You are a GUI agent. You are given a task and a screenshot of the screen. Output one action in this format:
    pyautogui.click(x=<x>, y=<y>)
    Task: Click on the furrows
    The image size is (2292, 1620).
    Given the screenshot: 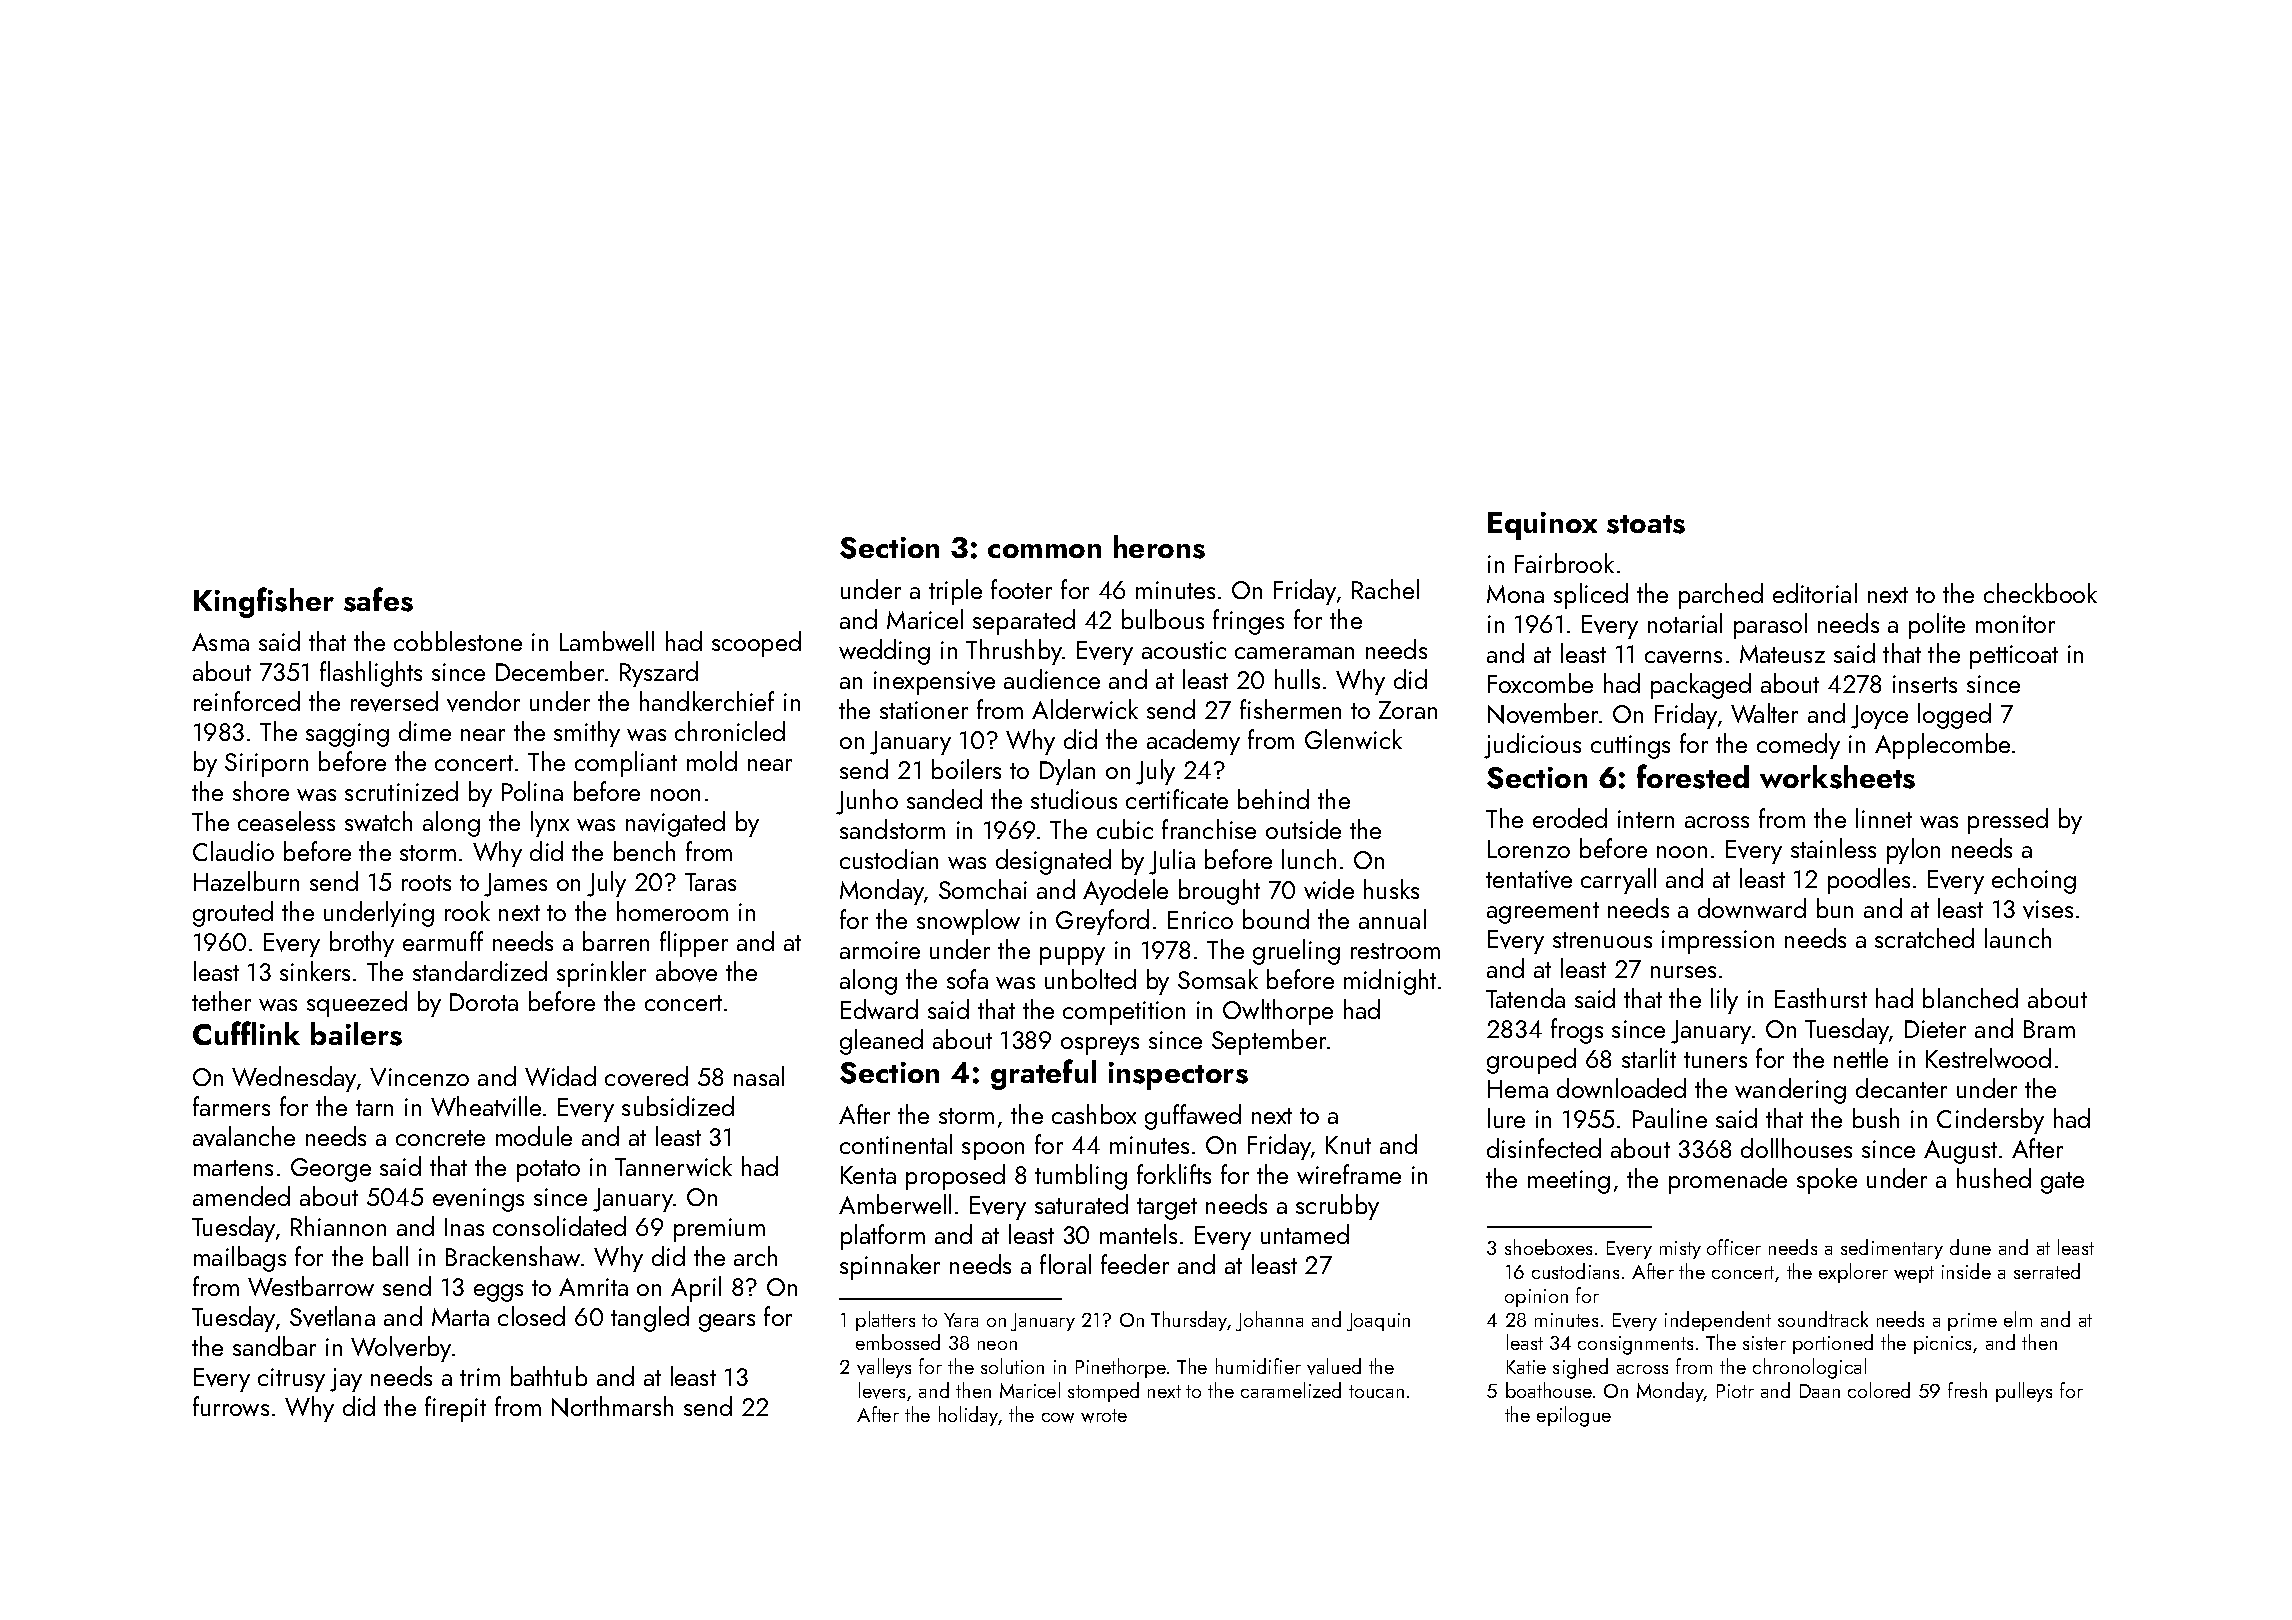 What is the action you would take?
    pyautogui.click(x=231, y=1406)
